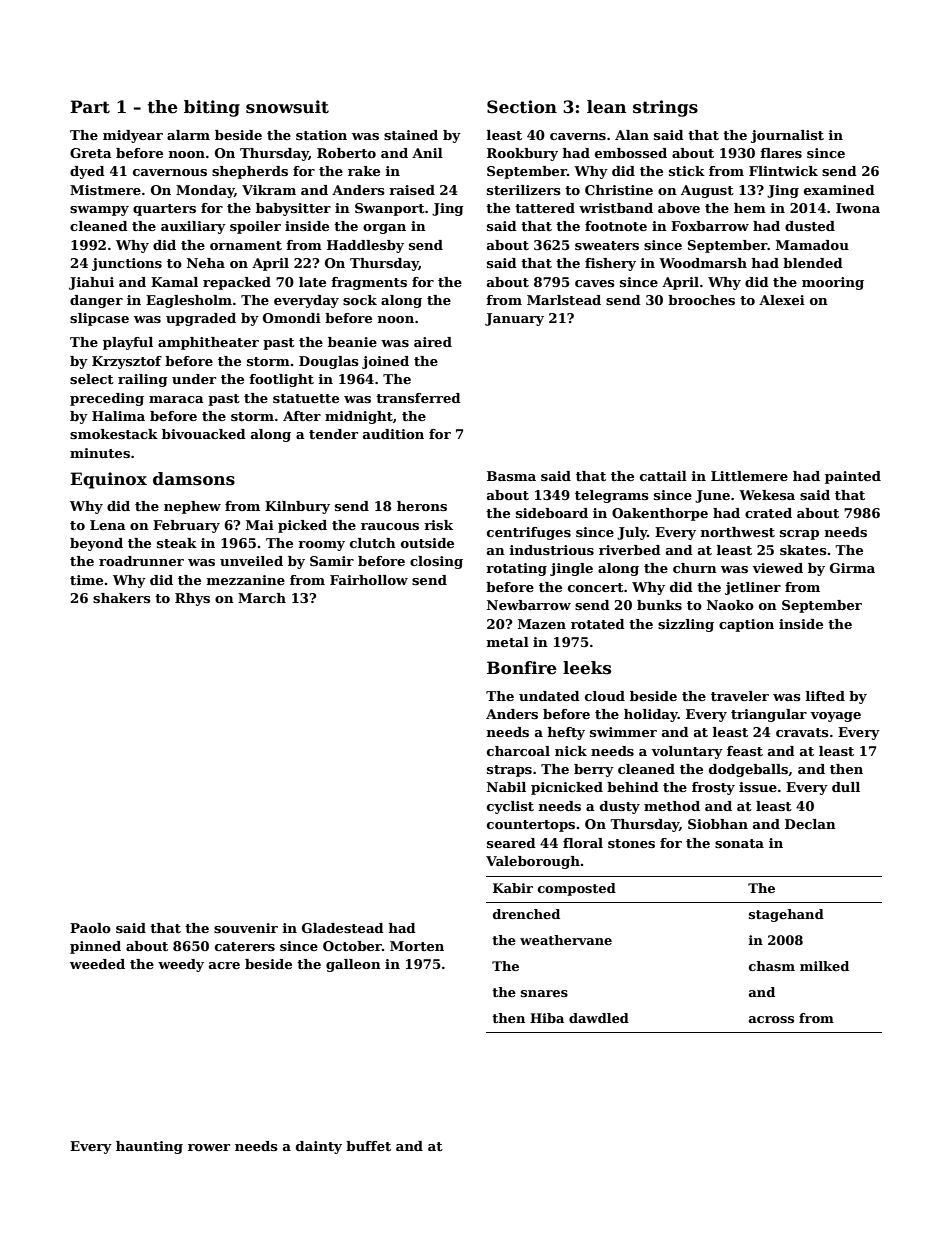 The height and width of the screenshot is (1233, 952). I want to click on dainty, so click(319, 1147).
